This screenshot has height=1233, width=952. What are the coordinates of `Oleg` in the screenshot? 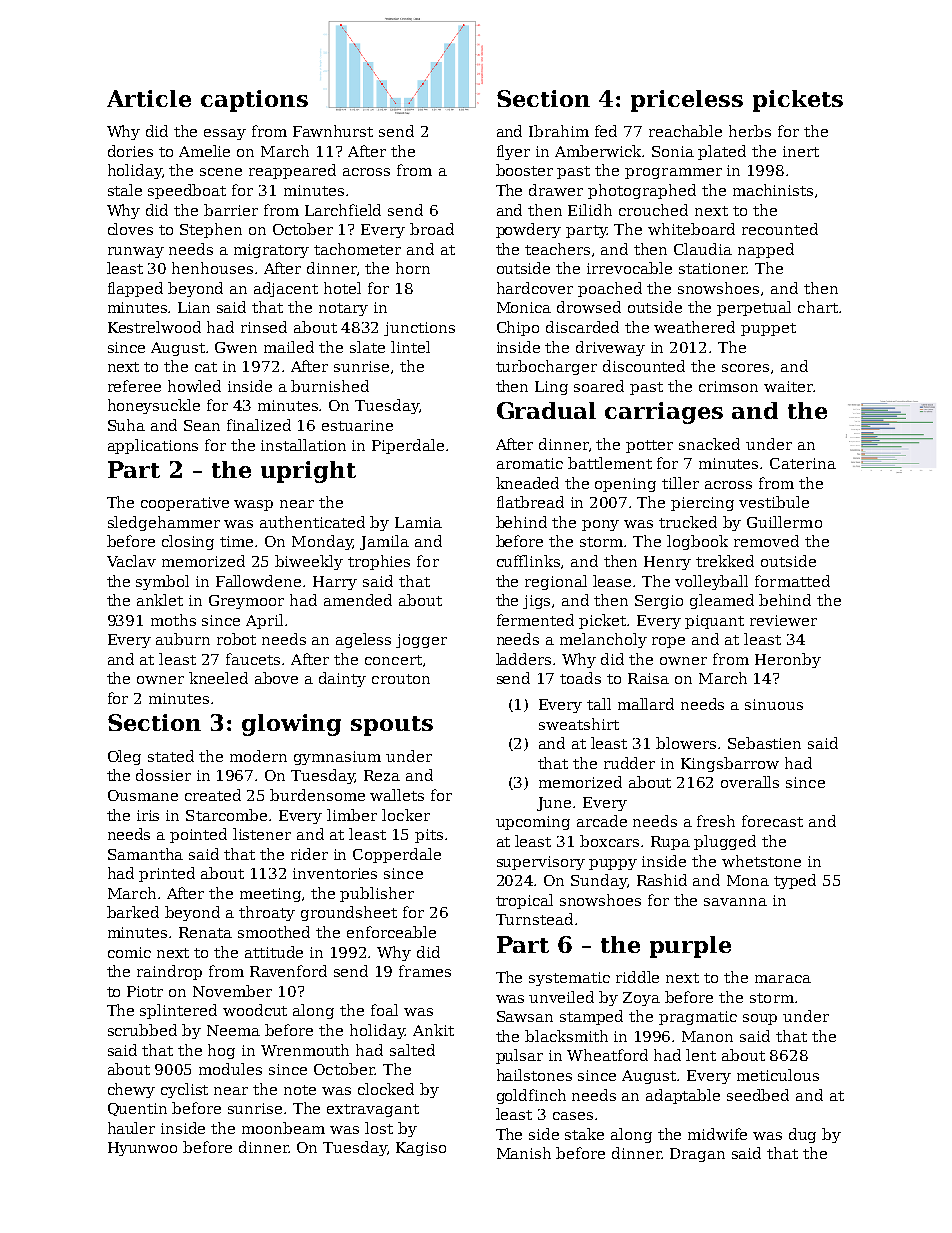 It's located at (124, 757).
